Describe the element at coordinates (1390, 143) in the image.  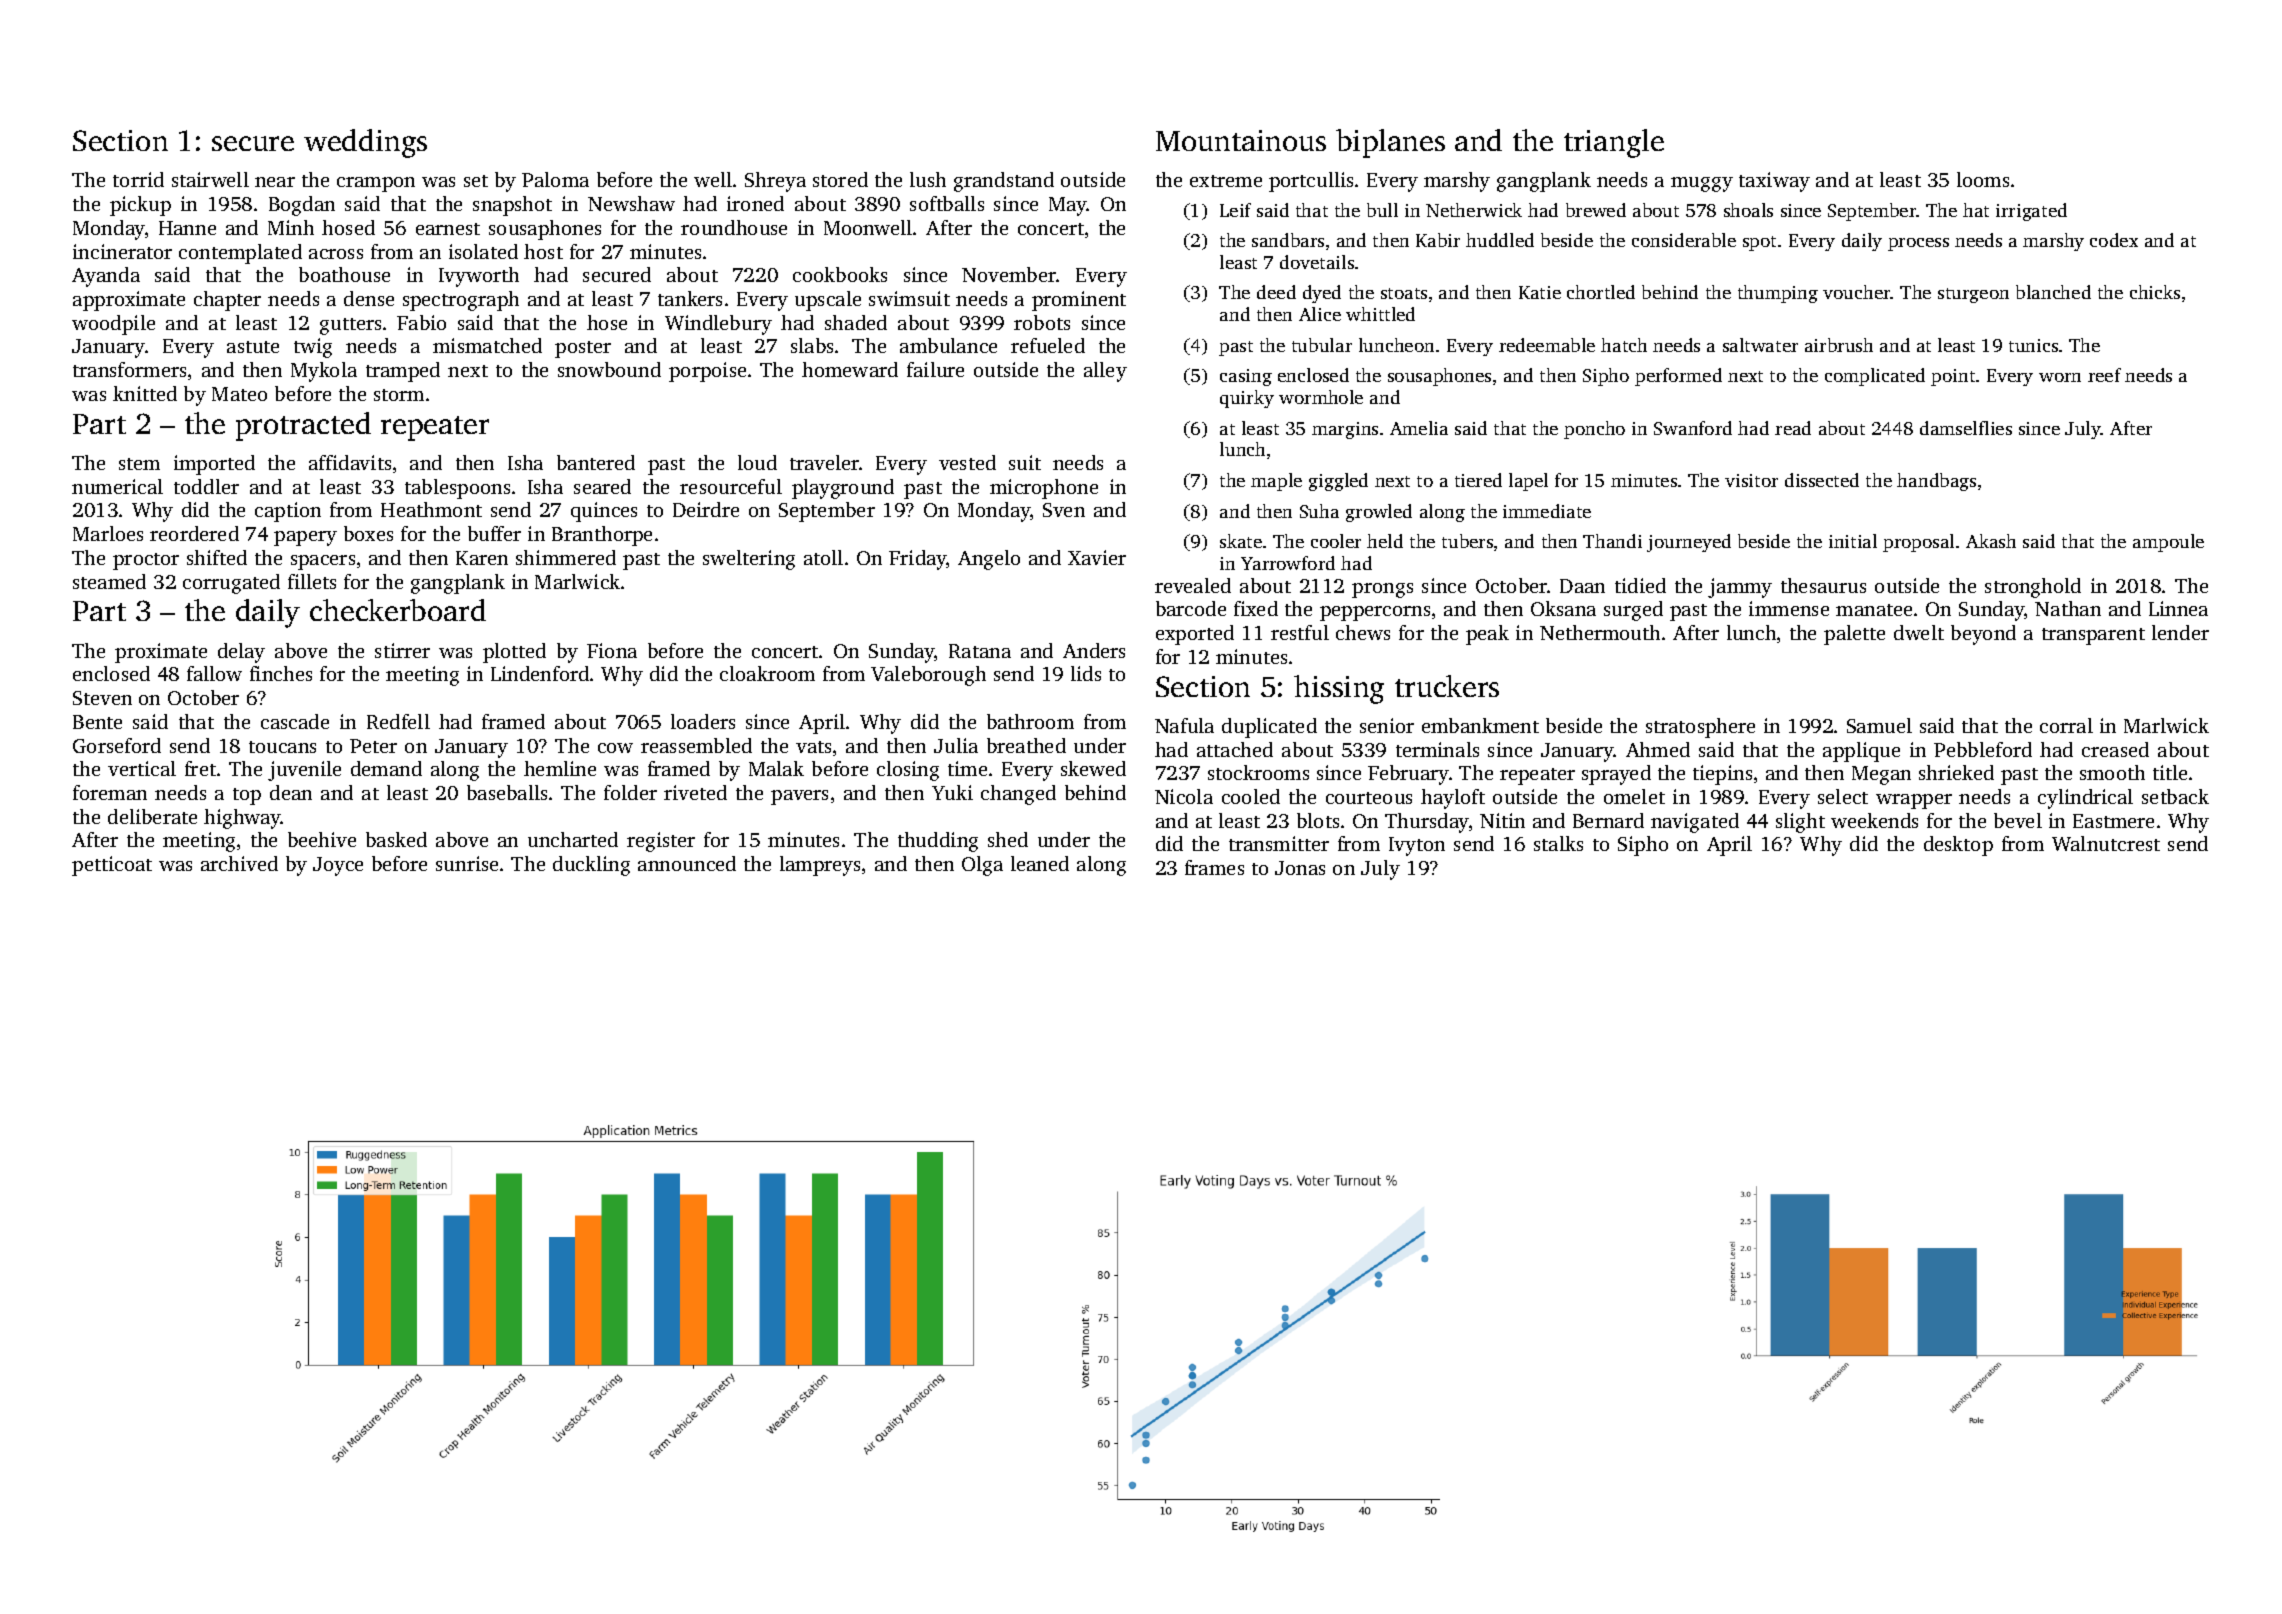
I see `biplanes` at that location.
